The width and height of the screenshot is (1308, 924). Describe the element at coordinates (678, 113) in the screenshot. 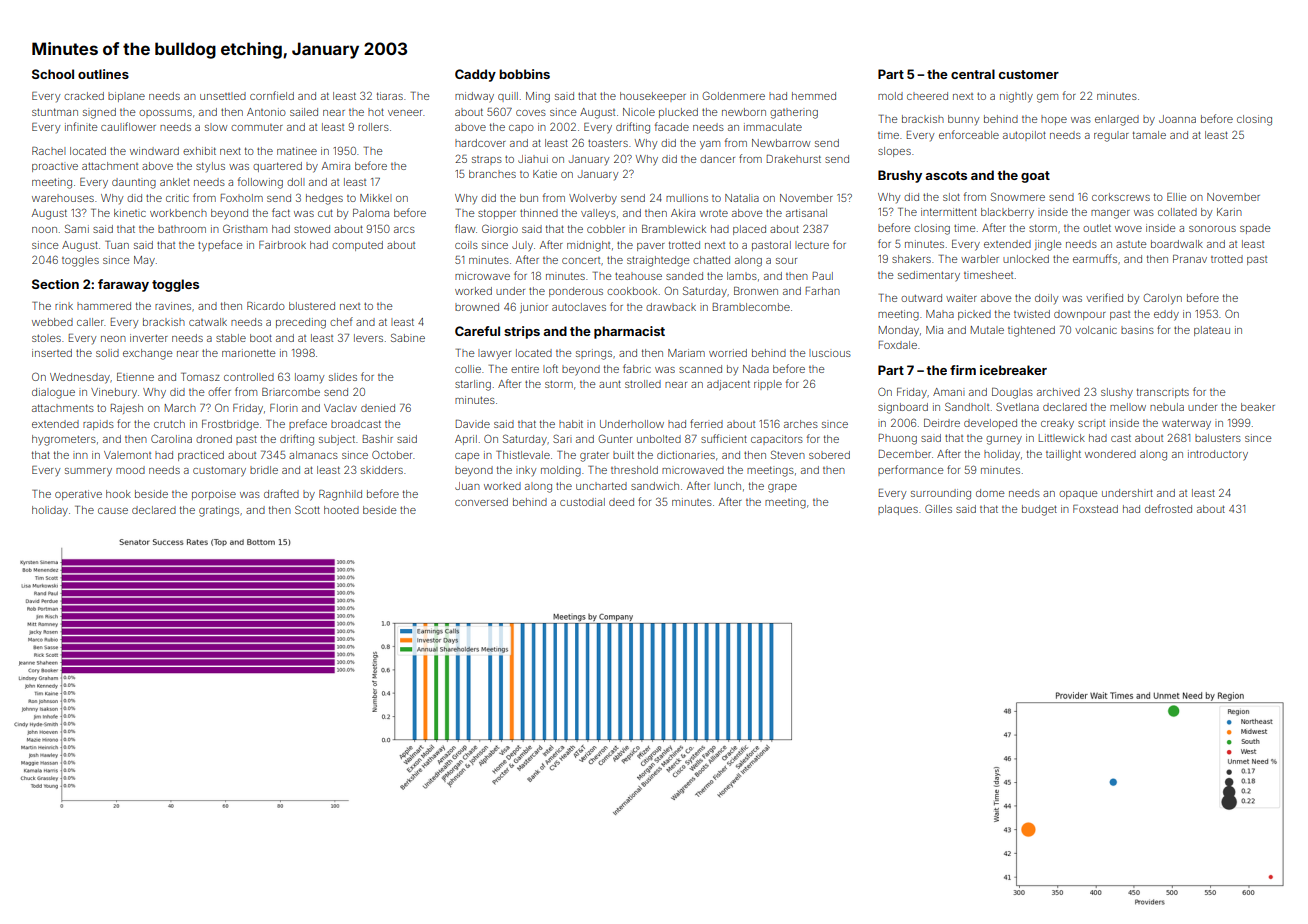

I see `plucked` at that location.
